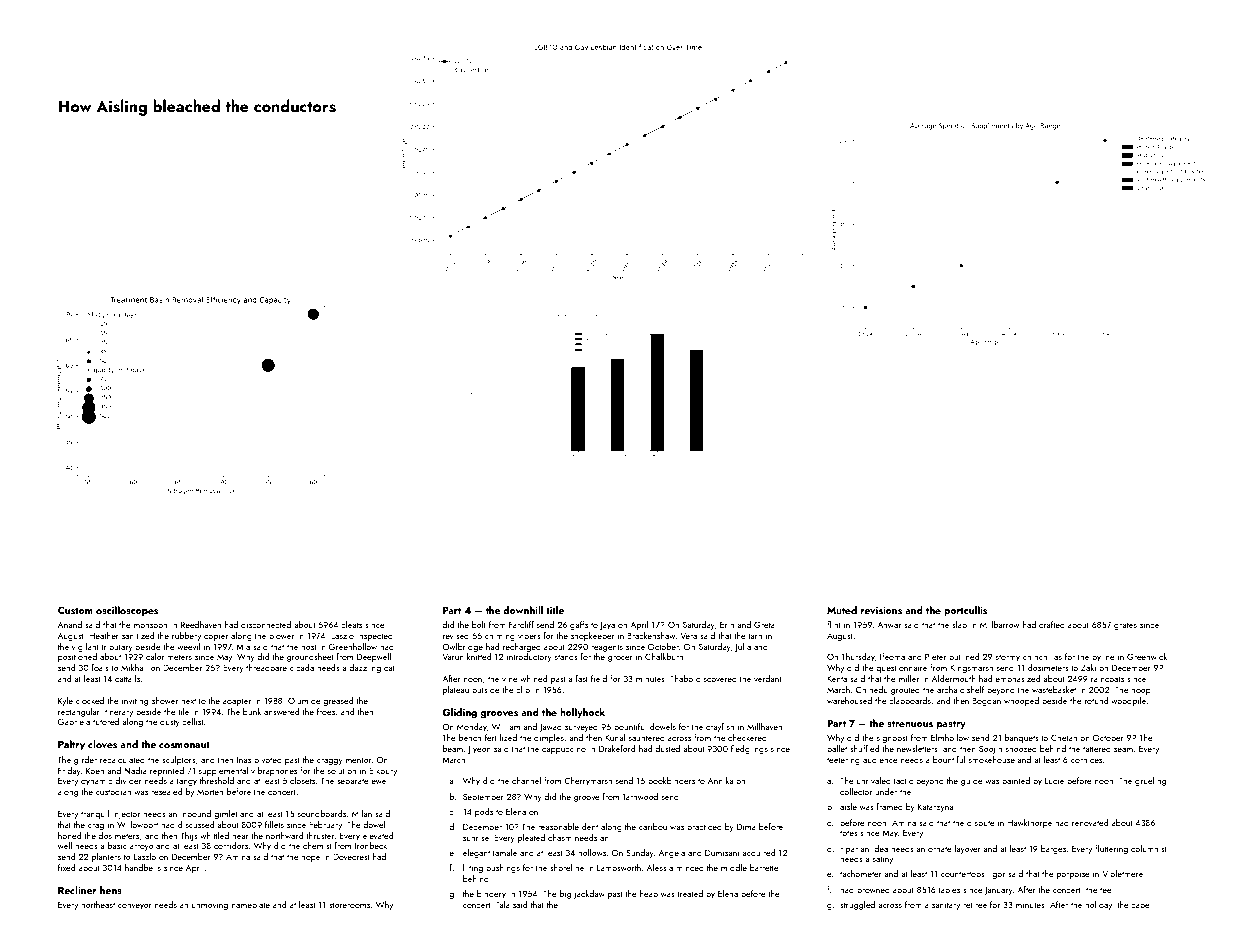  I want to click on downhill, so click(523, 610).
